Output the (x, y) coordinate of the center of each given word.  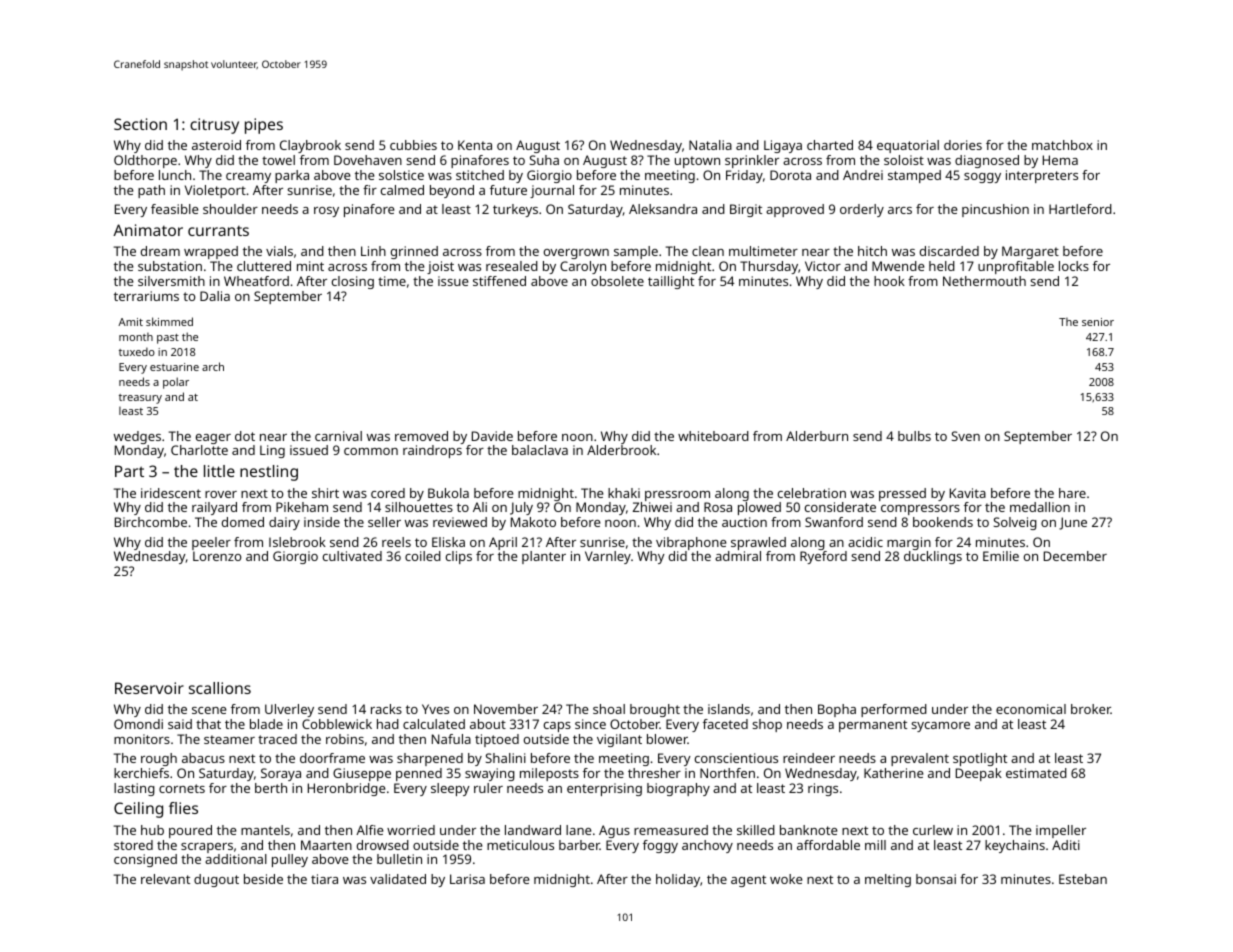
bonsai (936, 879)
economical (1031, 709)
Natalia (710, 145)
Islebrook (297, 542)
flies (183, 808)
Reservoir (149, 688)
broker (1091, 709)
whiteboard (713, 436)
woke (786, 879)
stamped (914, 176)
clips (459, 557)
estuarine (174, 367)
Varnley (608, 557)
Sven (966, 436)
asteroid (216, 145)
